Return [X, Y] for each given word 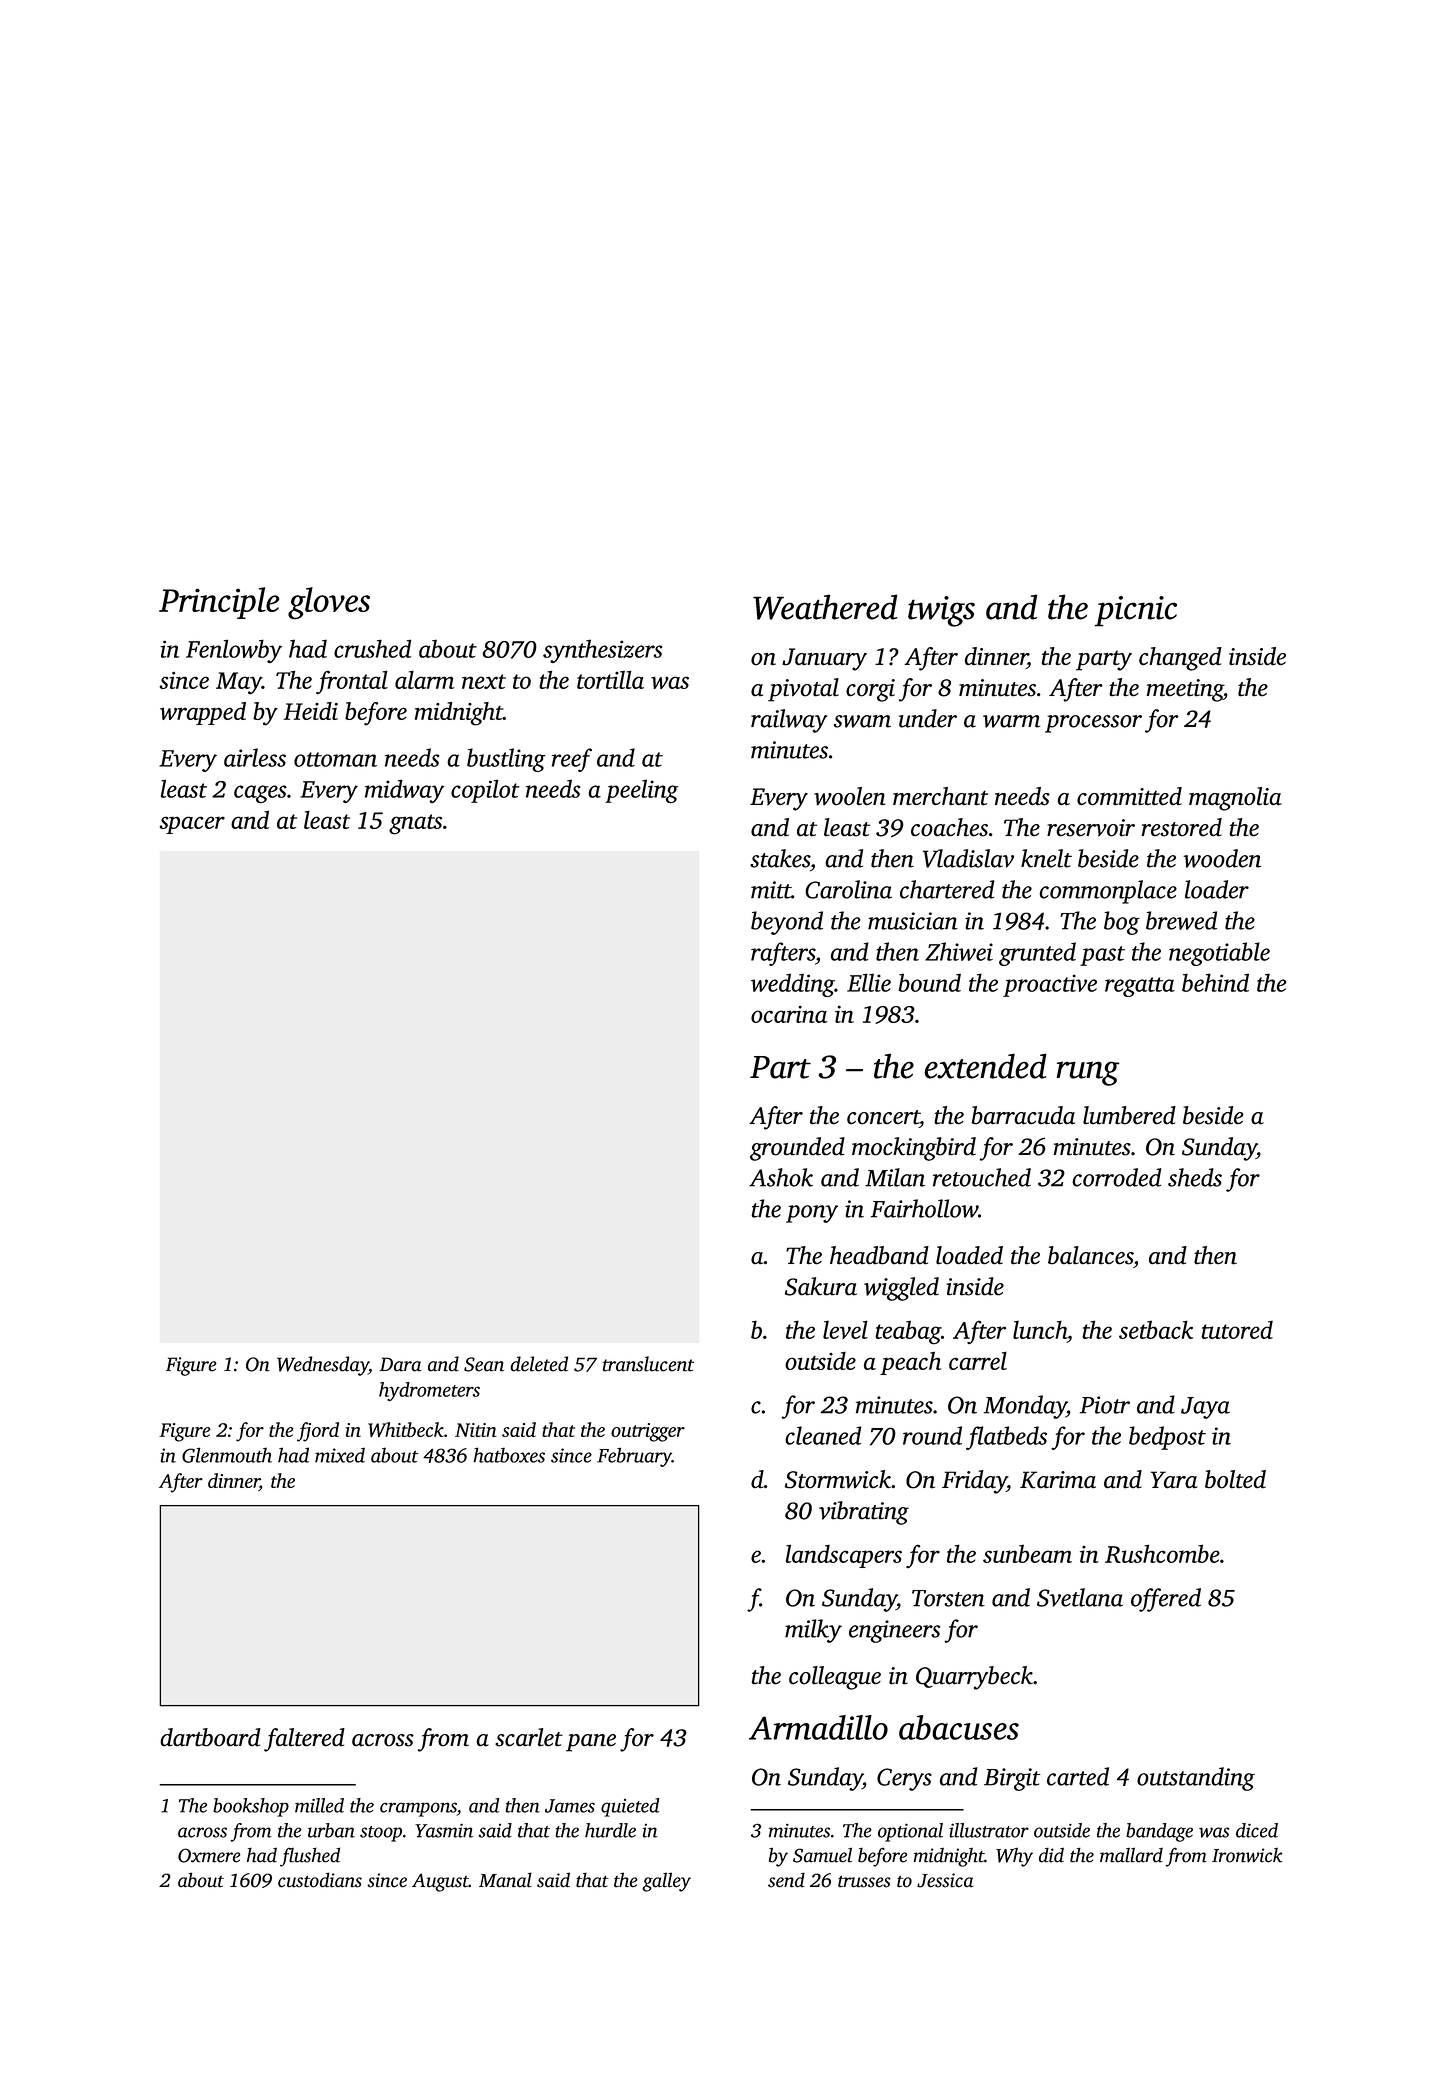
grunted [1037, 954]
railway [789, 721]
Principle [219, 603]
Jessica [945, 1880]
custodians [320, 1880]
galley [666, 1882]
